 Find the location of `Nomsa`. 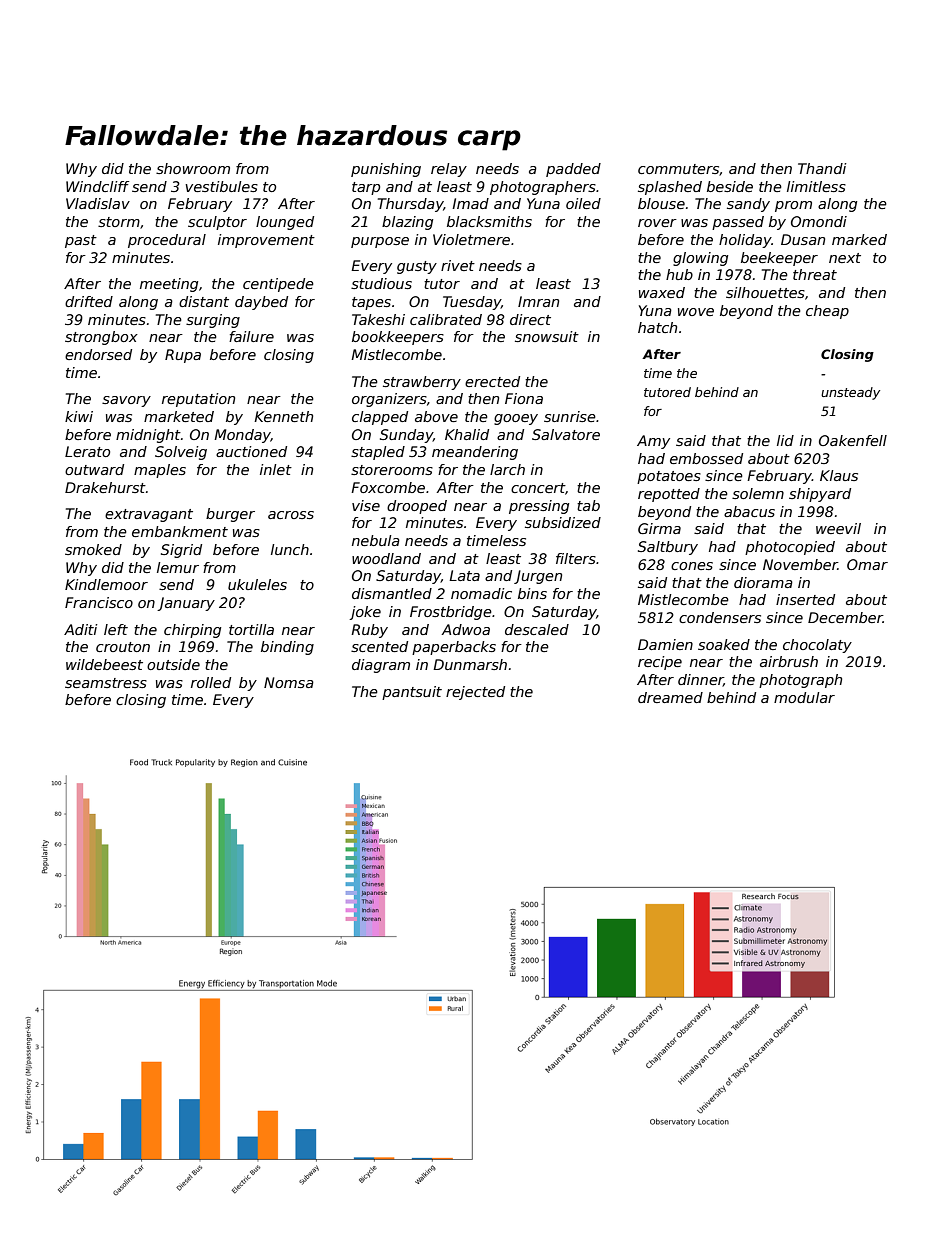

Nomsa is located at coordinates (289, 682).
